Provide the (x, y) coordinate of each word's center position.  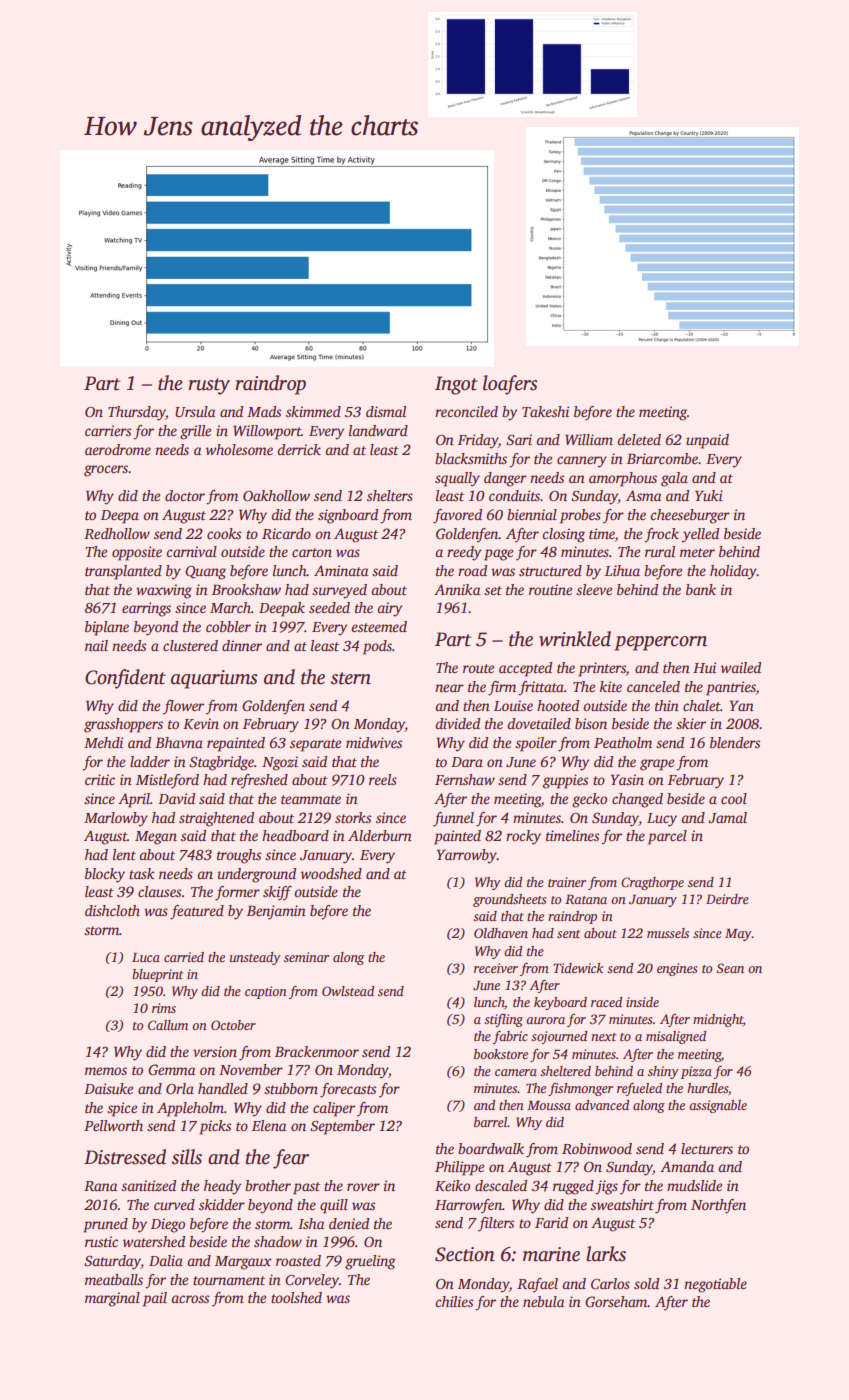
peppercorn (660, 643)
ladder (150, 761)
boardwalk (491, 1148)
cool (734, 798)
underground (257, 875)
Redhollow (117, 533)
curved (174, 1204)
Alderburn (380, 835)
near (449, 688)
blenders (735, 742)
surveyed (339, 591)
